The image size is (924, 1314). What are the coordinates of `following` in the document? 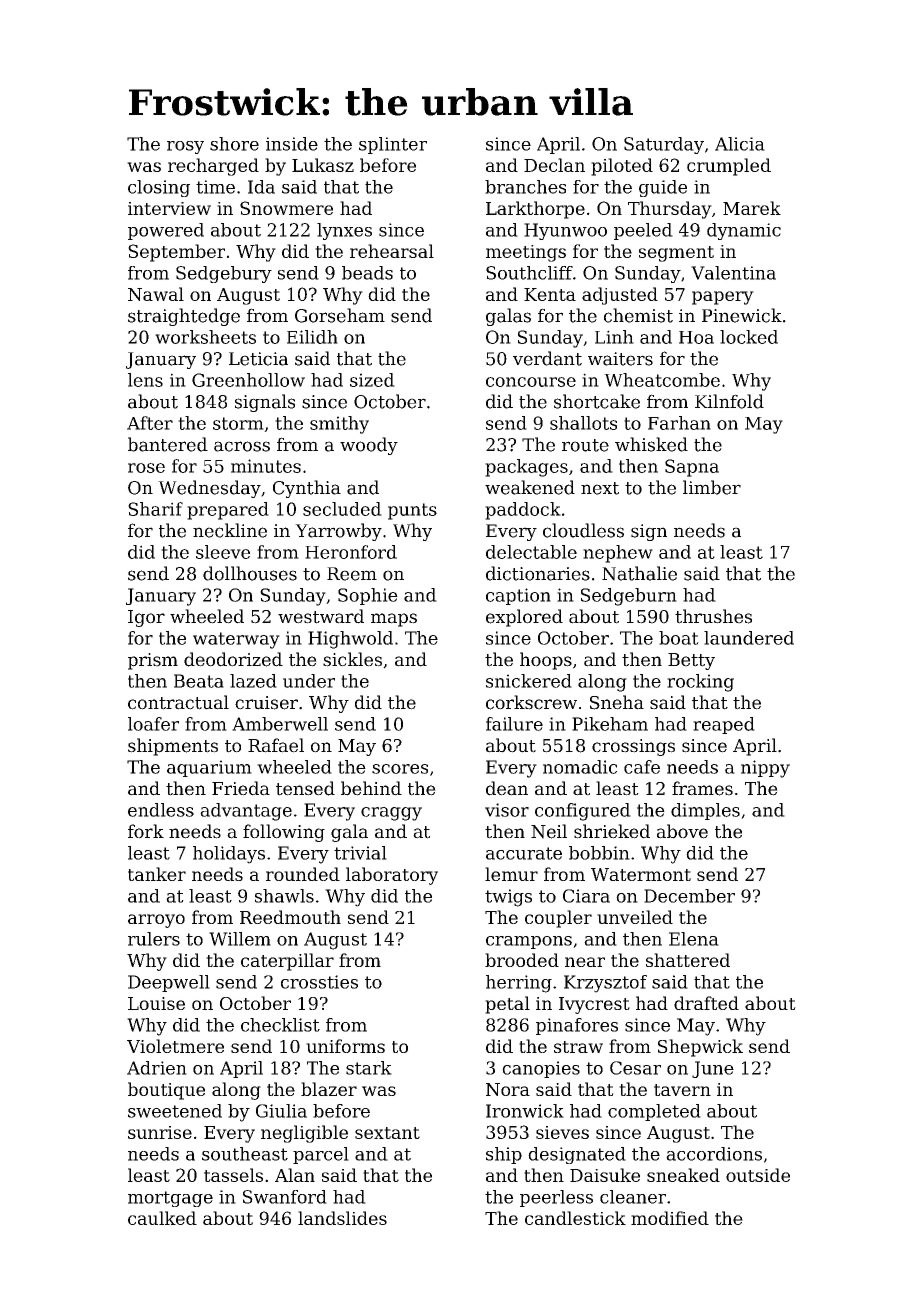 It's located at (284, 833).
